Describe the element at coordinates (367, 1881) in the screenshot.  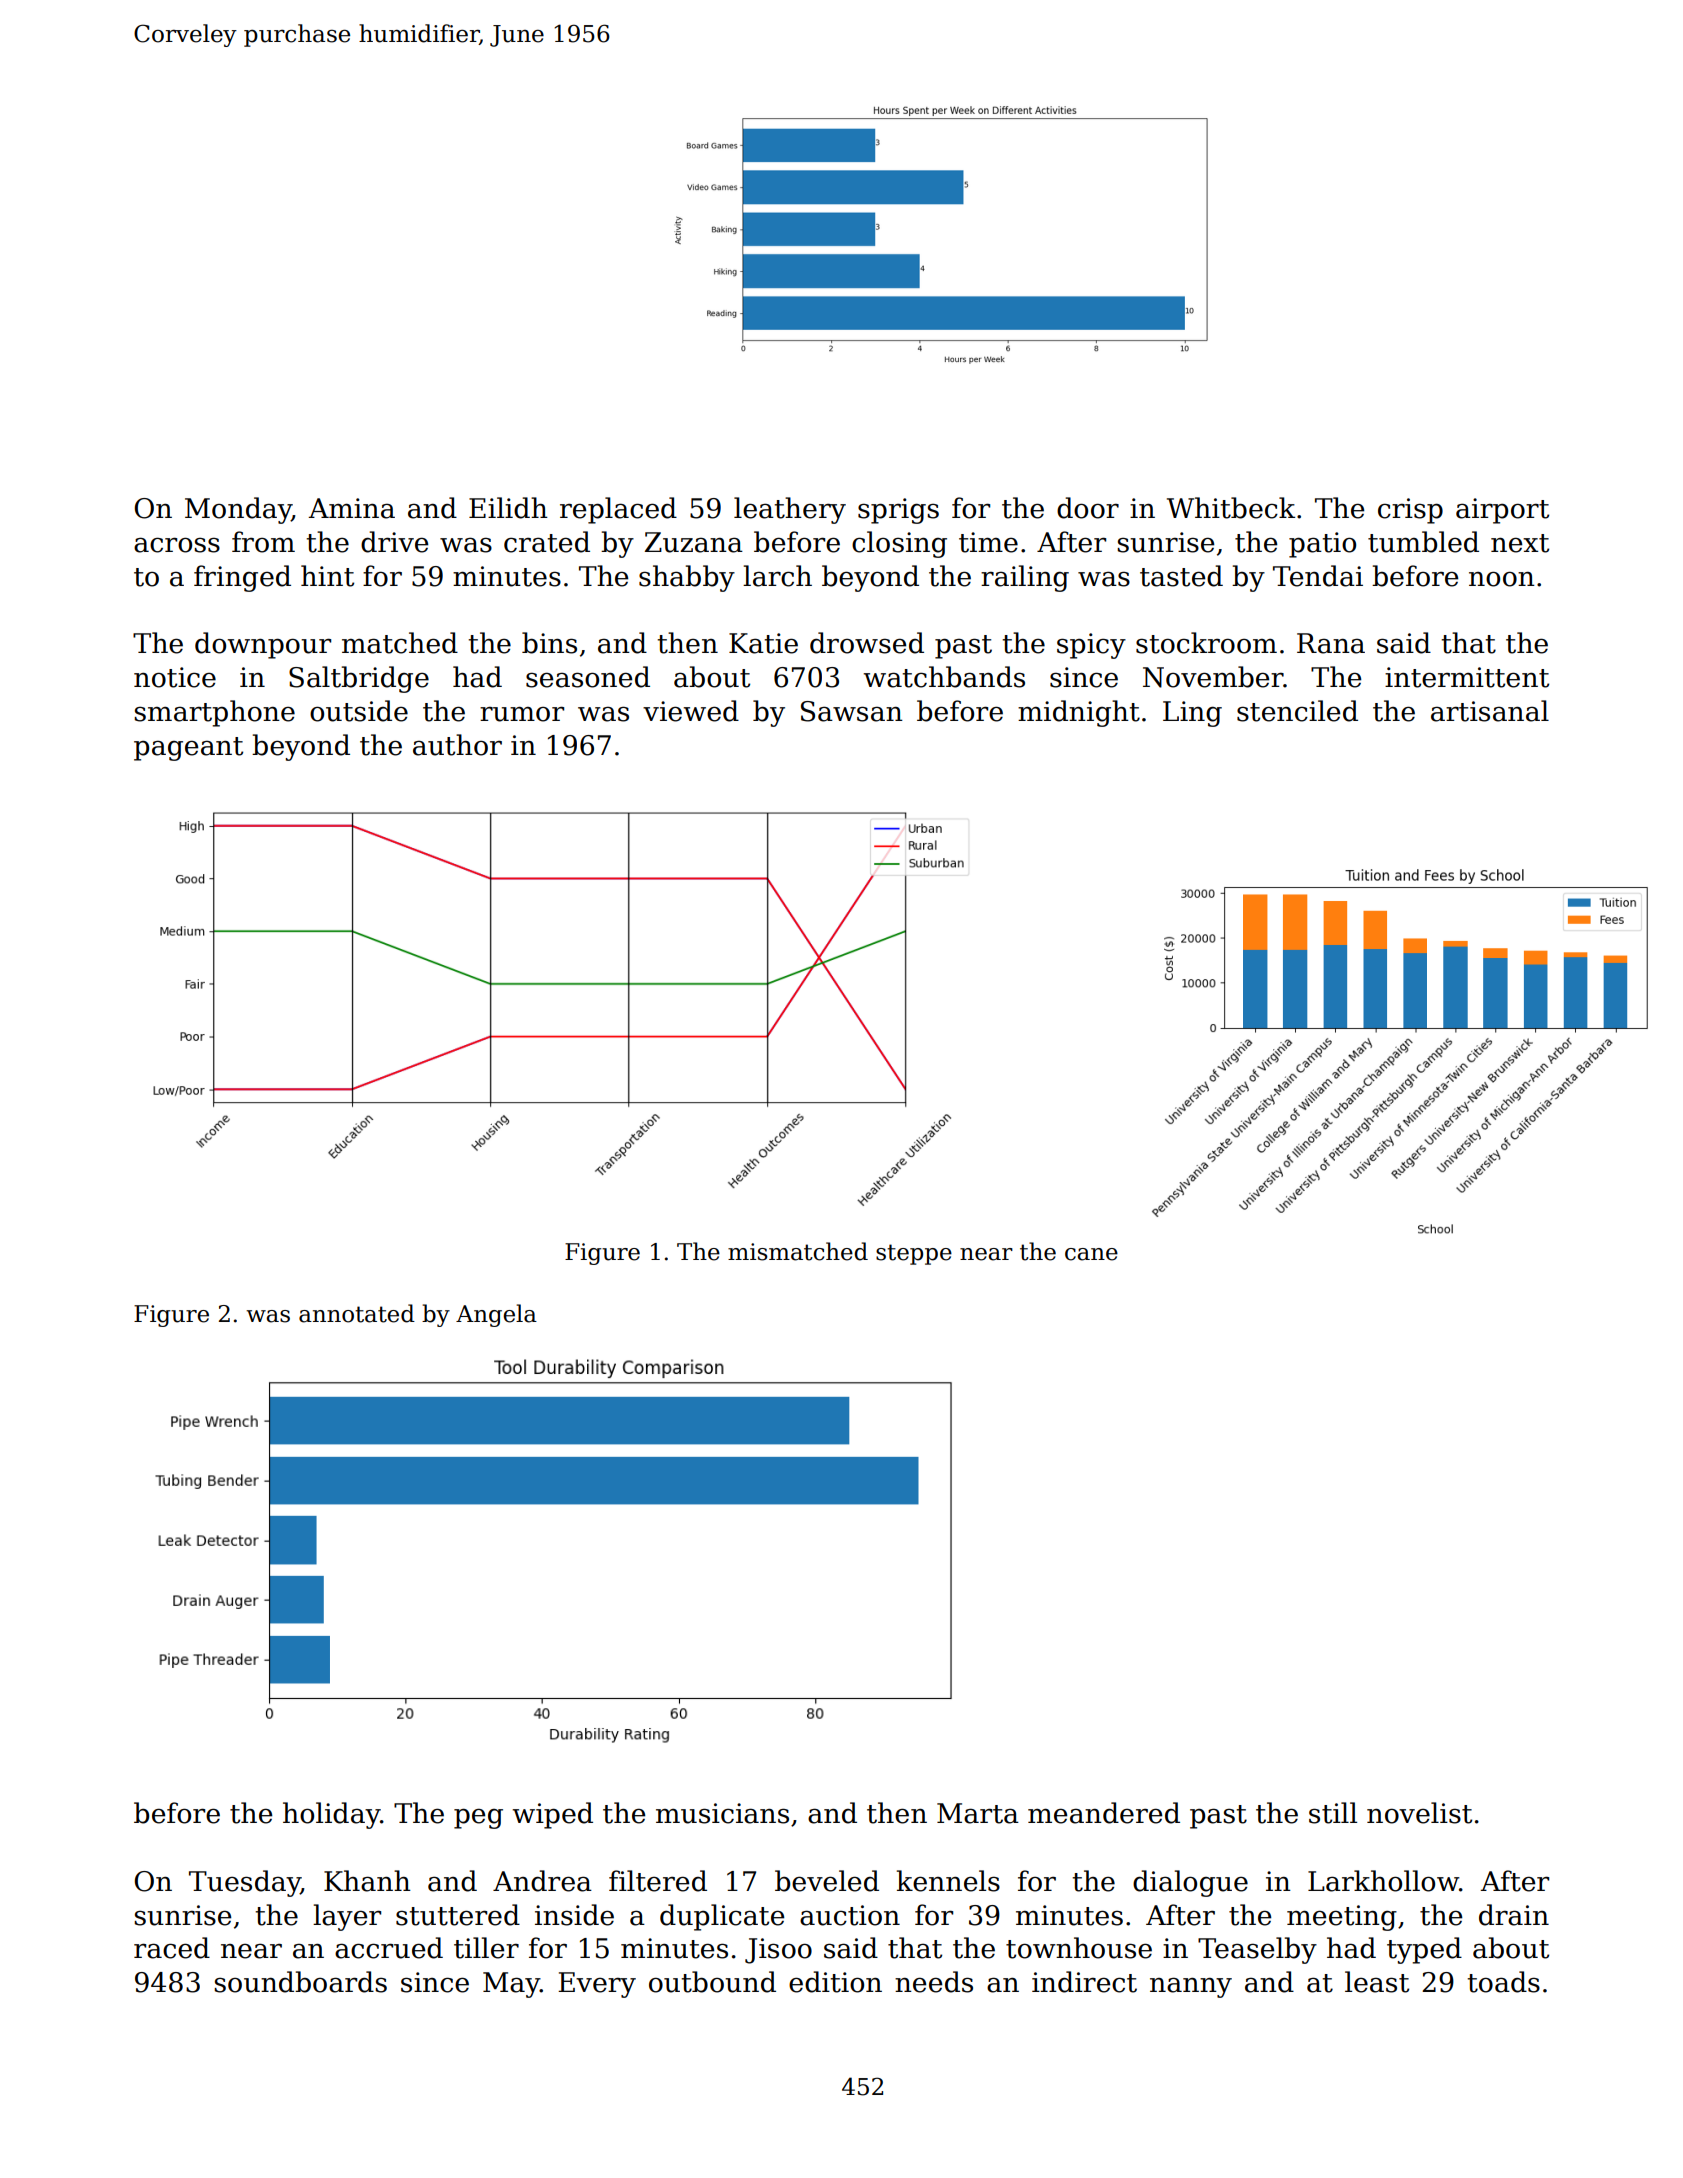
I see `Khanh` at that location.
